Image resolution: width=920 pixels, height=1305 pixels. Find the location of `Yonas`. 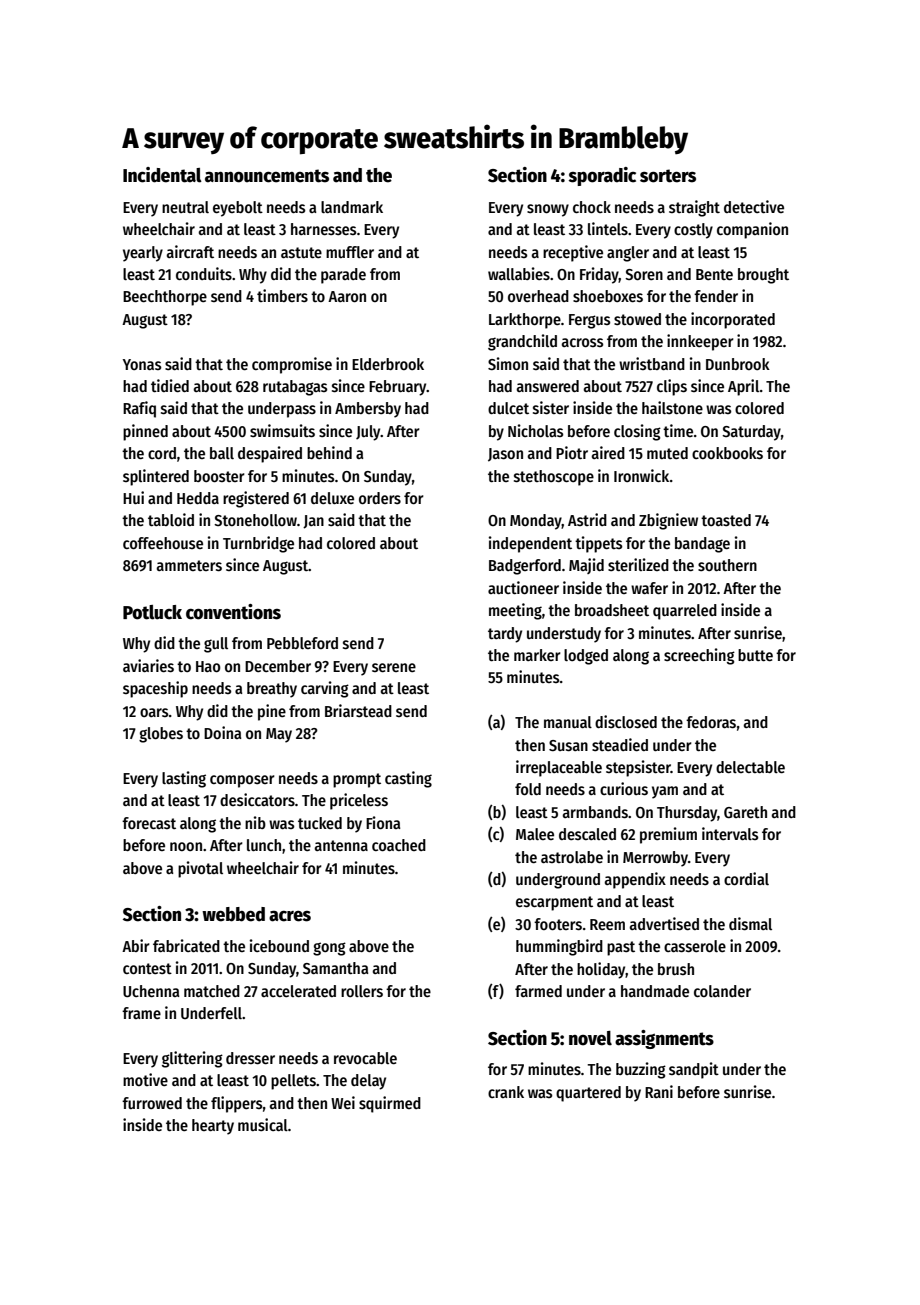

Yonas is located at coordinates (142, 364).
